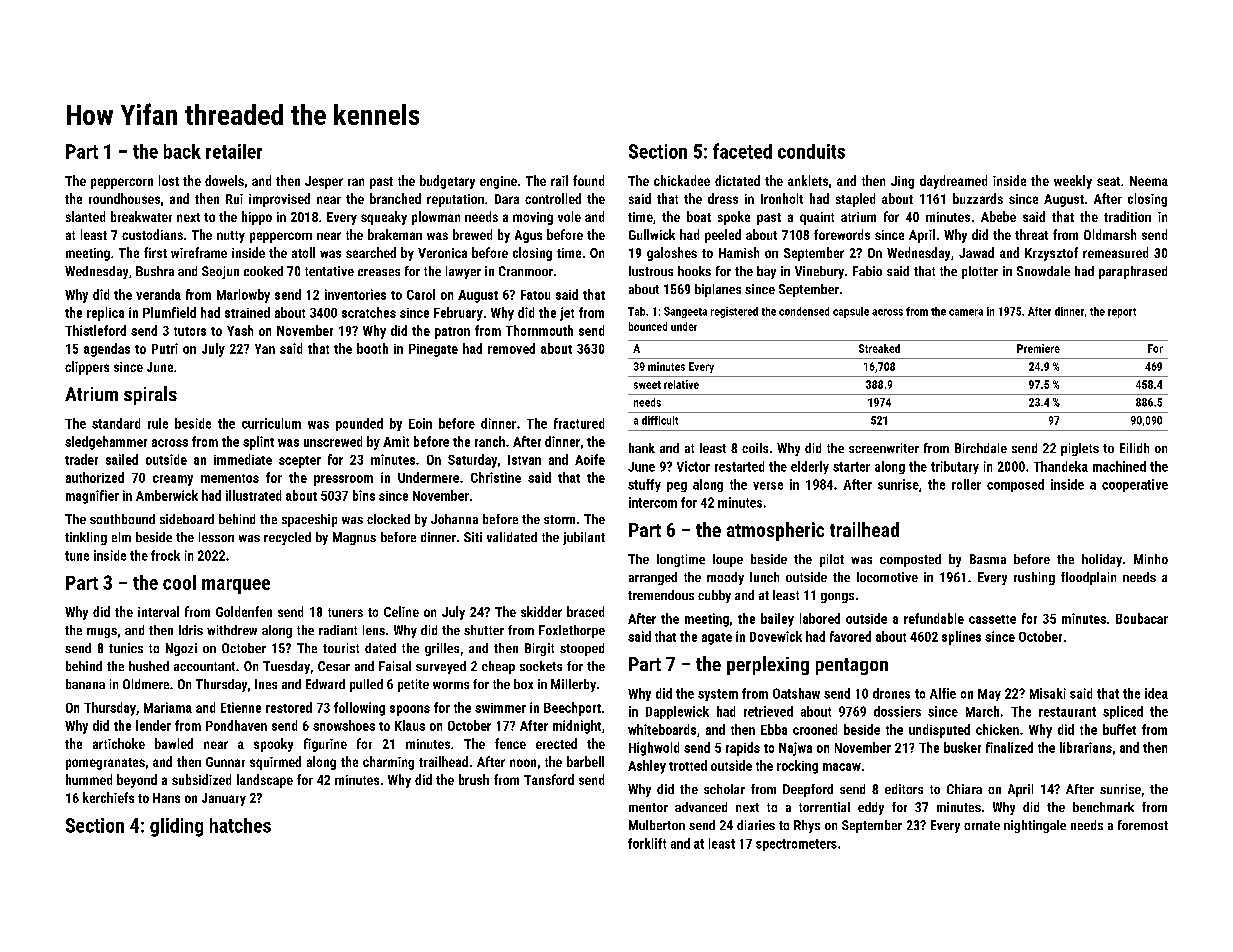  What do you see at coordinates (775, 531) in the screenshot?
I see `atmospheric` at bounding box center [775, 531].
